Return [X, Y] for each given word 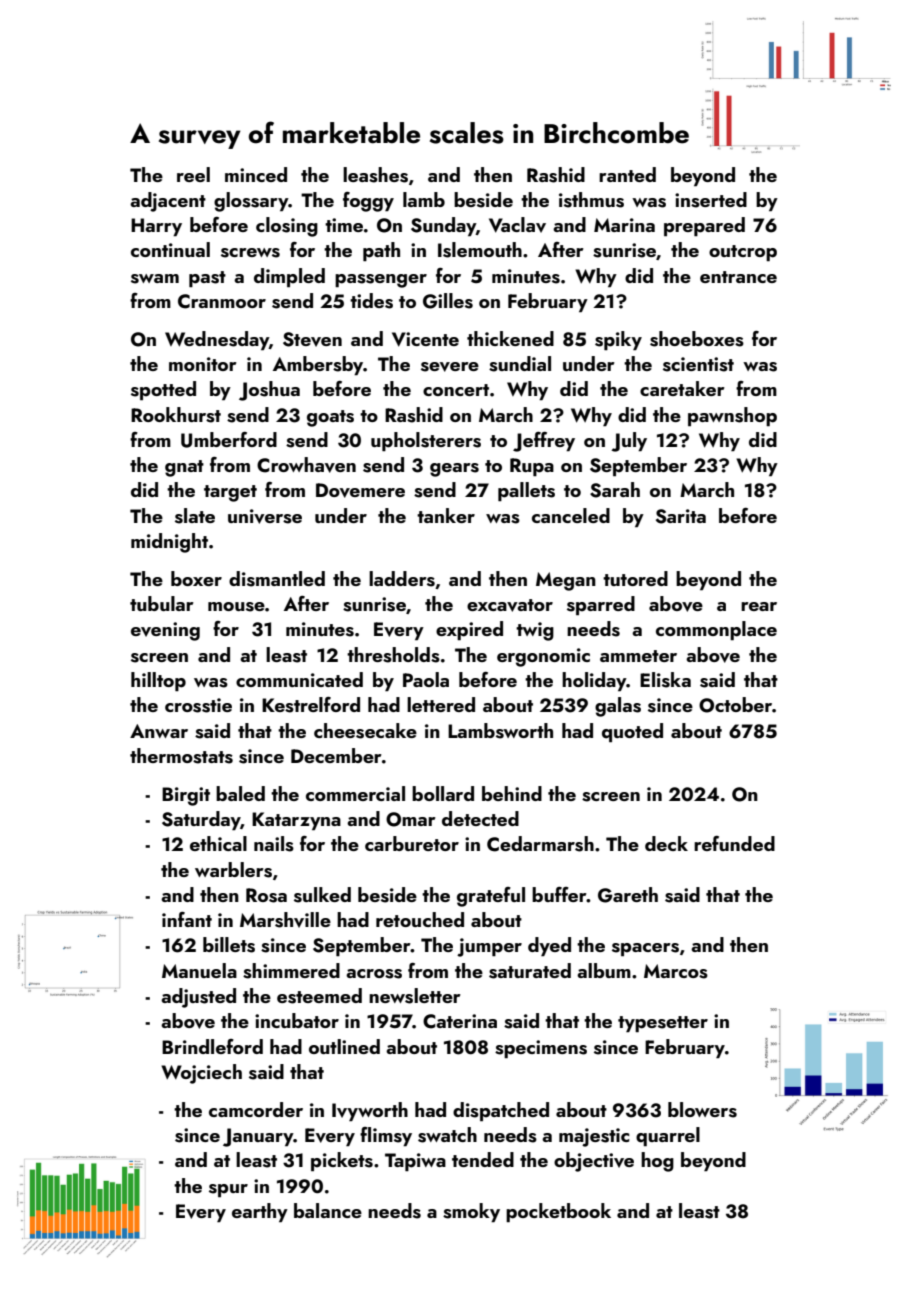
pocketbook [558, 1212]
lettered [441, 704]
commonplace [716, 630]
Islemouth [480, 250]
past [207, 279]
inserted [711, 200]
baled [240, 793]
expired [469, 630]
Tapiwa [415, 1162]
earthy [260, 1212]
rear [759, 606]
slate [195, 516]
